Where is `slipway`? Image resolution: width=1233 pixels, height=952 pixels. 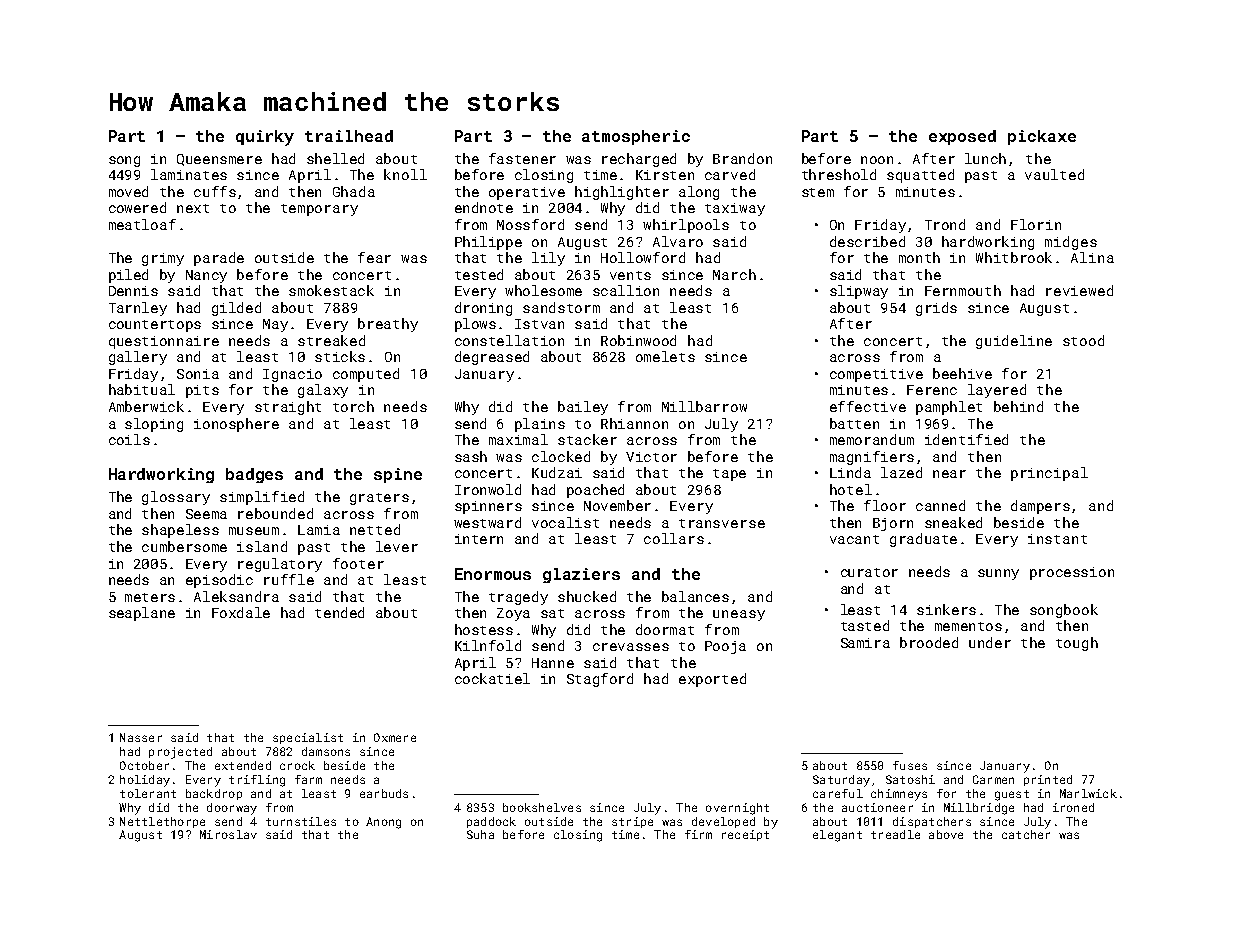 slipway is located at coordinates (859, 292).
